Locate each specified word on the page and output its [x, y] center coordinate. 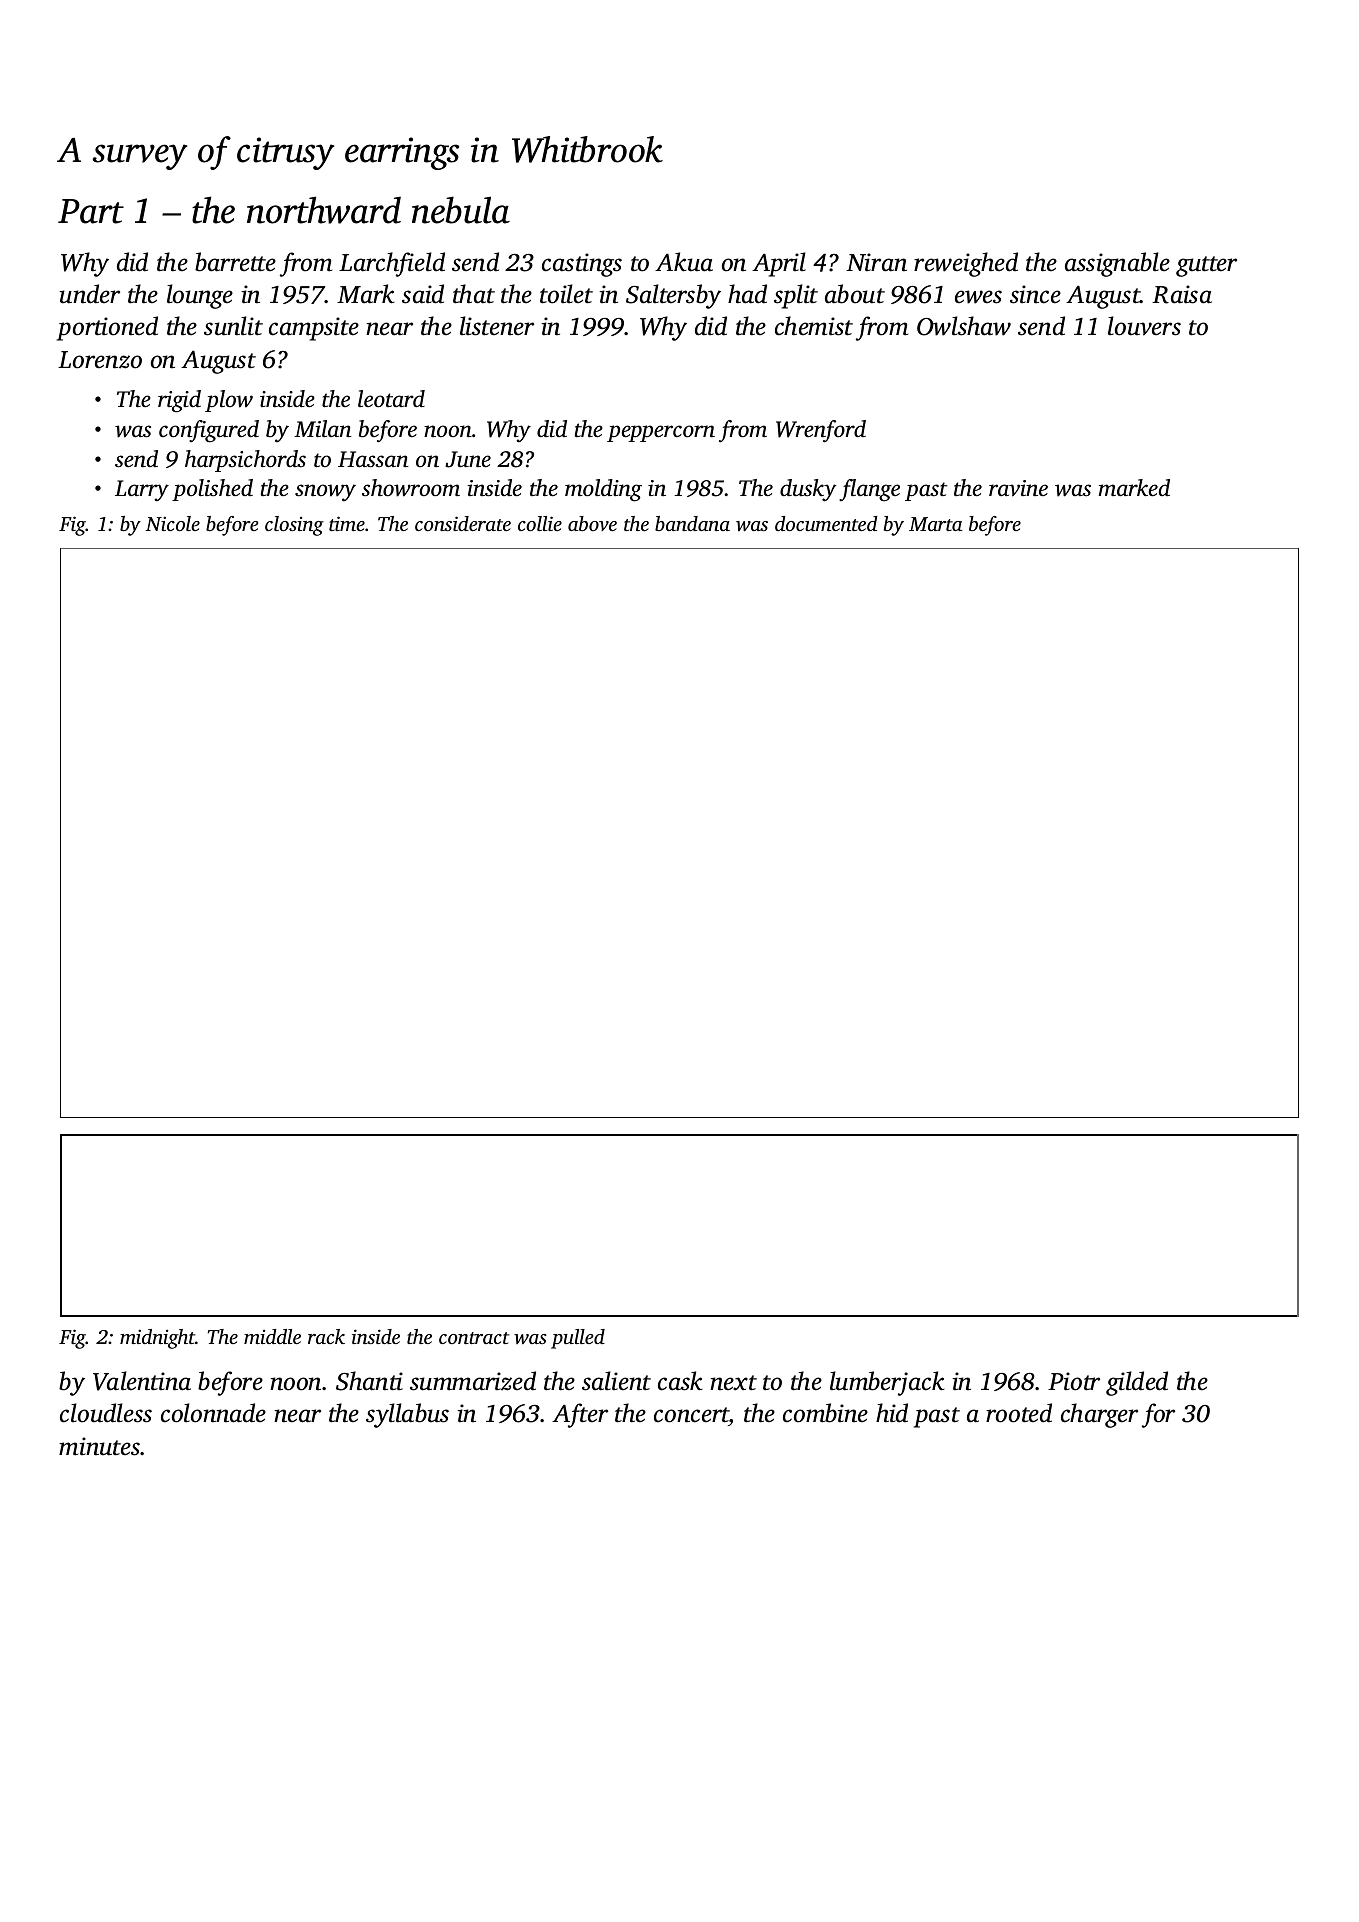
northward [324, 210]
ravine [1018, 488]
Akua [684, 262]
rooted [1019, 1413]
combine [825, 1413]
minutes [99, 1446]
